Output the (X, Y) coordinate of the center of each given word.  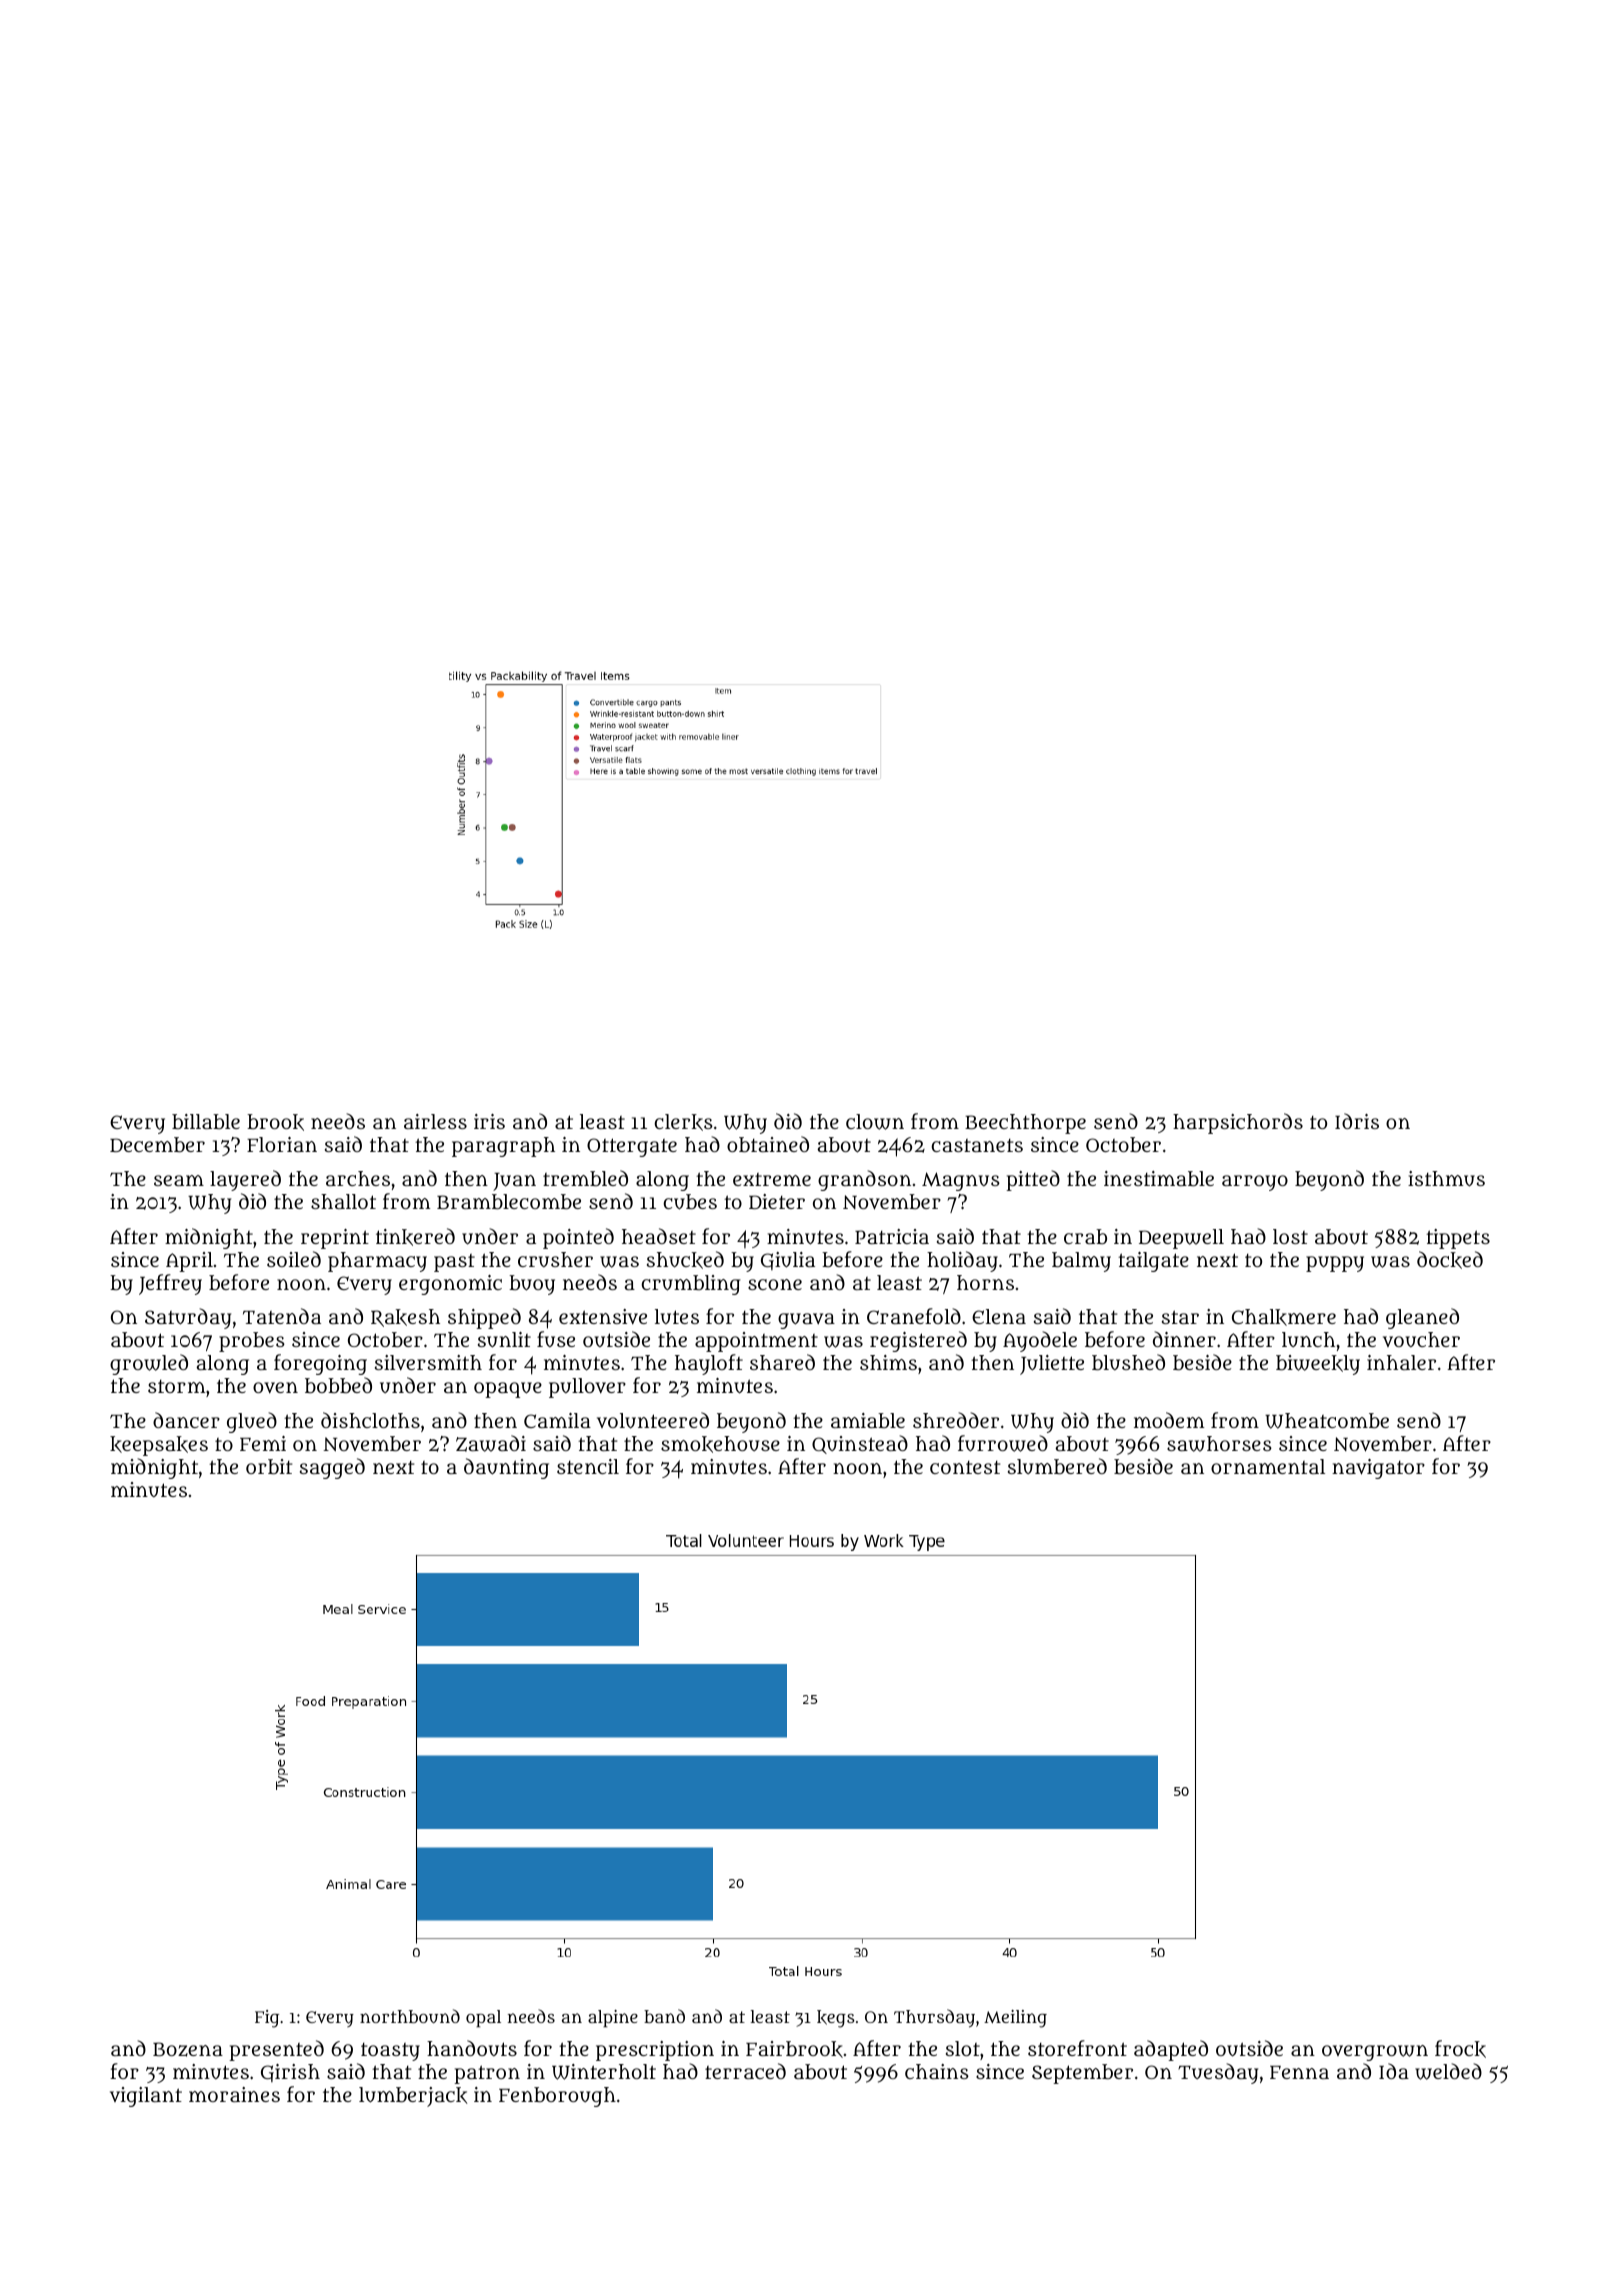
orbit (269, 1466)
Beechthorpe (1025, 1124)
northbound (410, 2016)
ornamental (1268, 1466)
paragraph (503, 1147)
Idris (1357, 1121)
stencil (588, 1466)
